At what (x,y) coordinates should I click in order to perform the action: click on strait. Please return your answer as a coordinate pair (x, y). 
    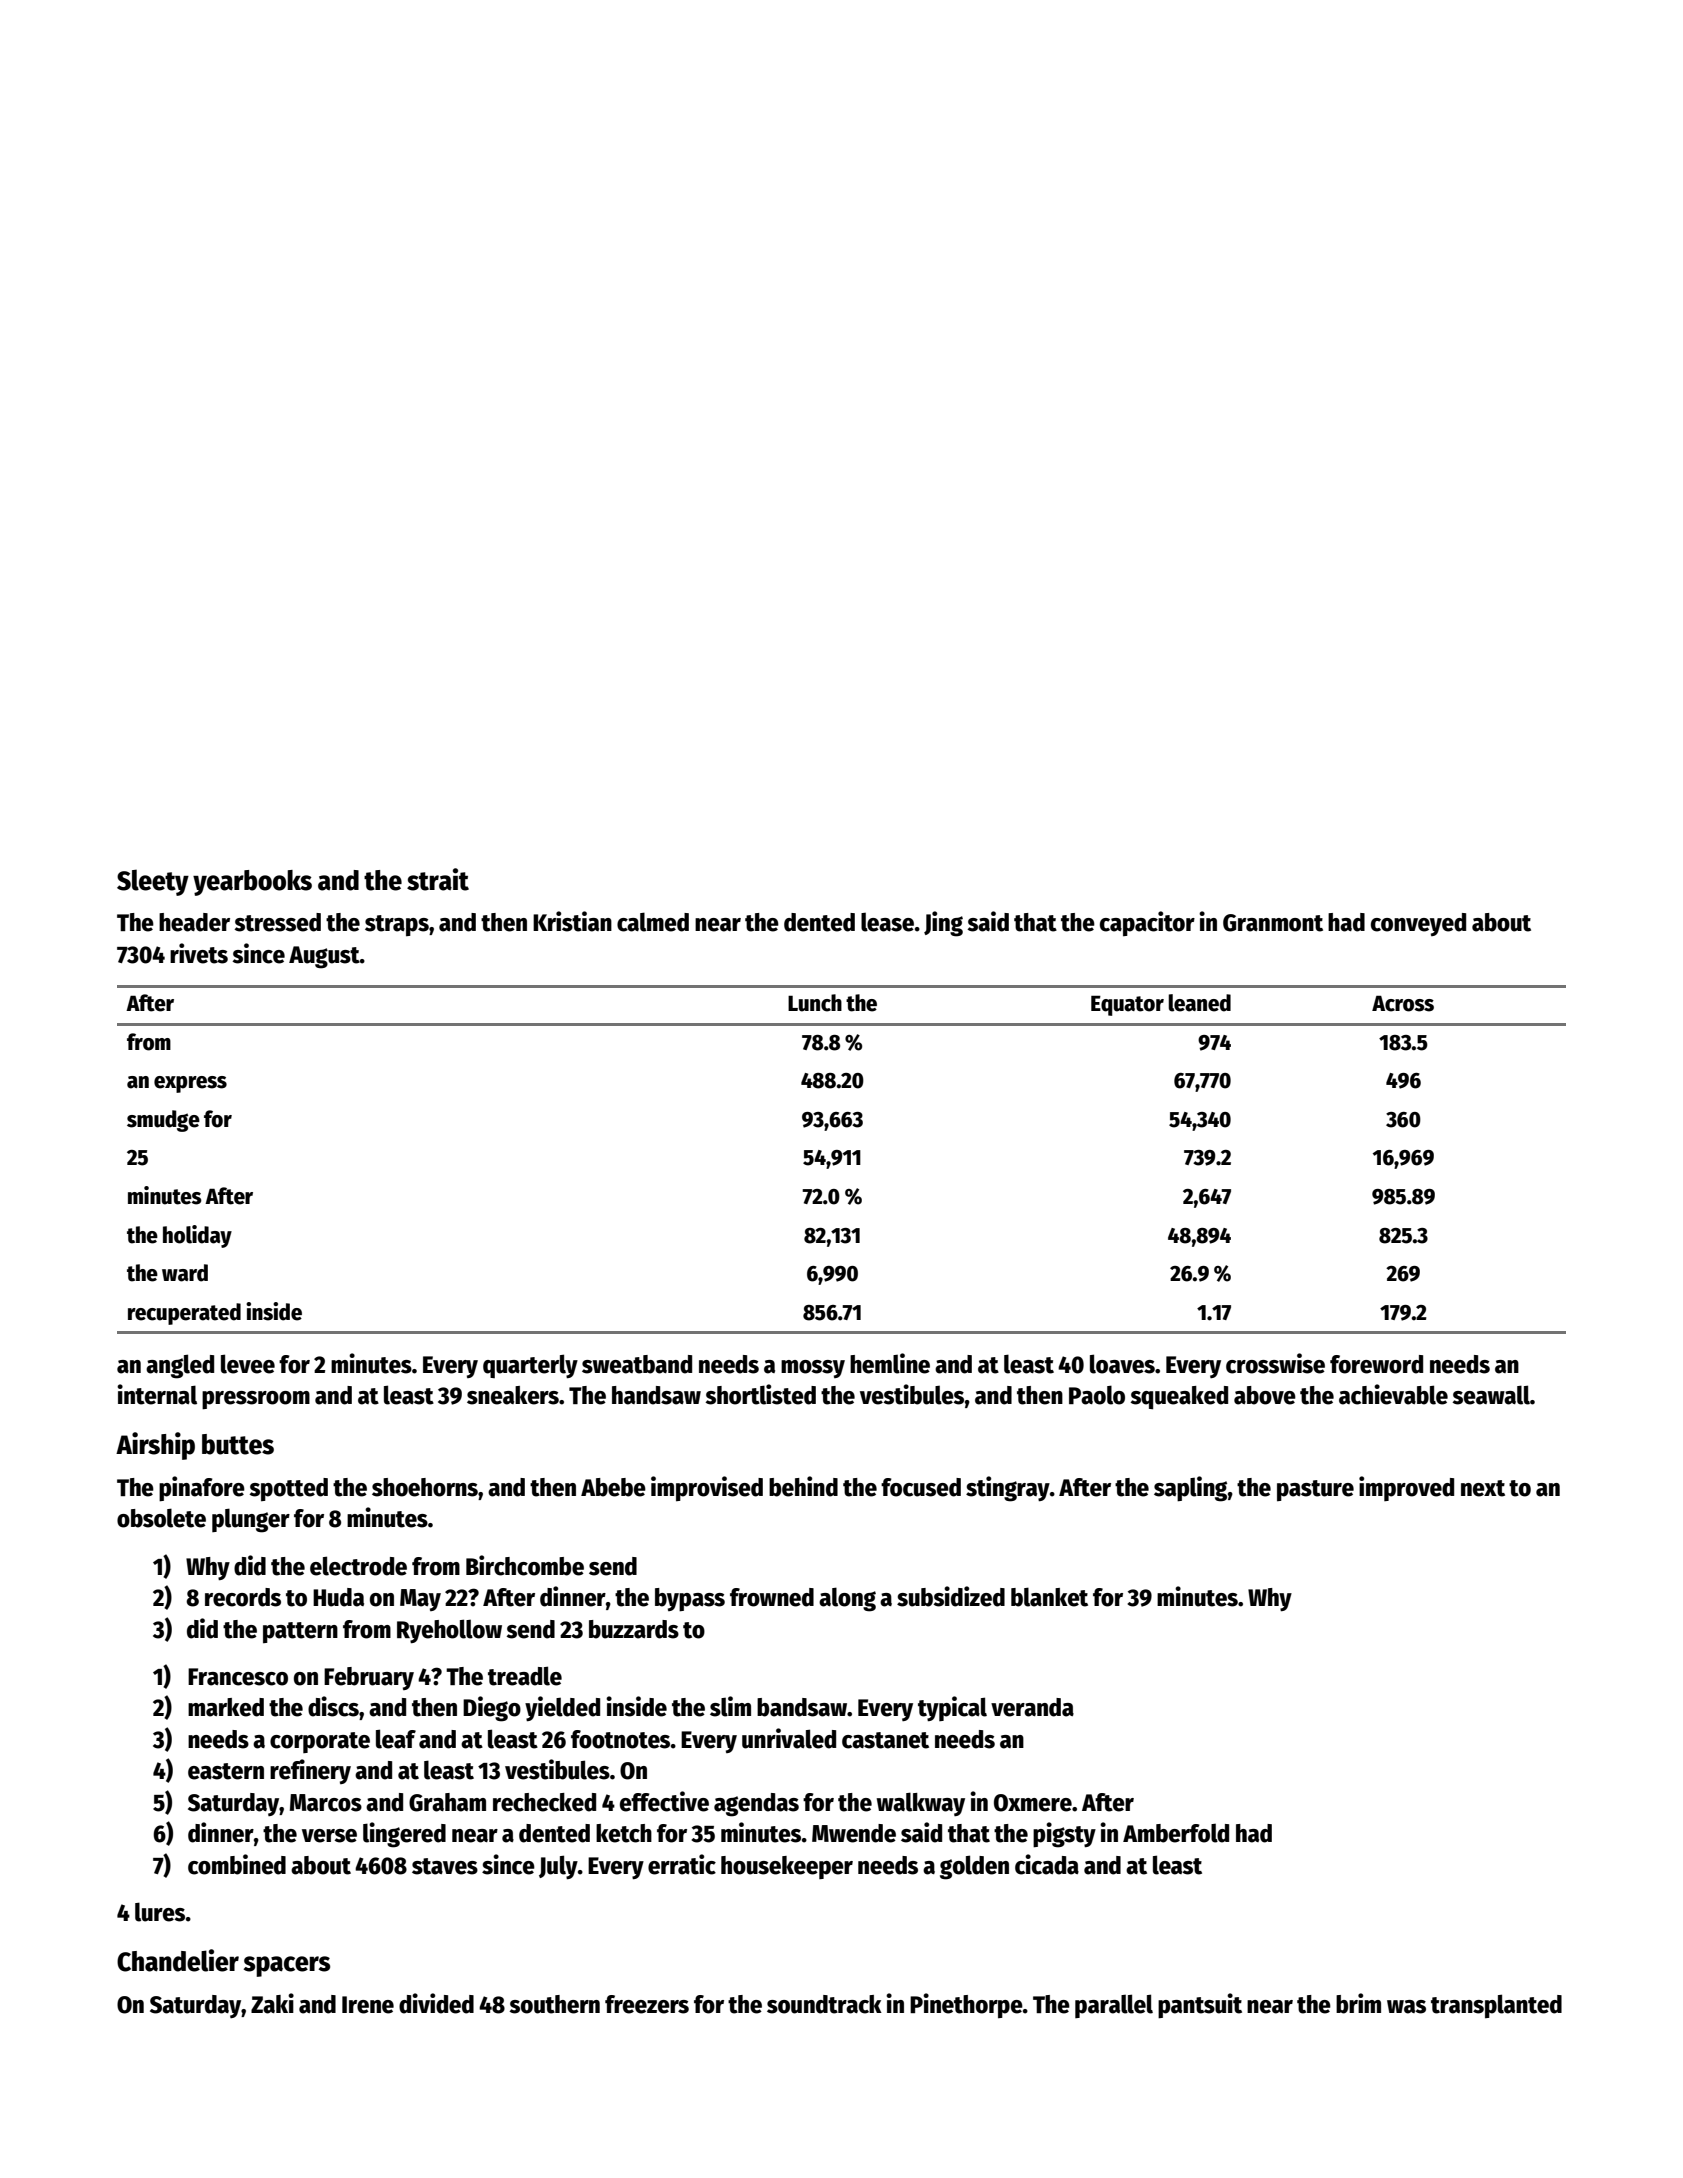
    Looking at the image, I should click on (438, 879).
